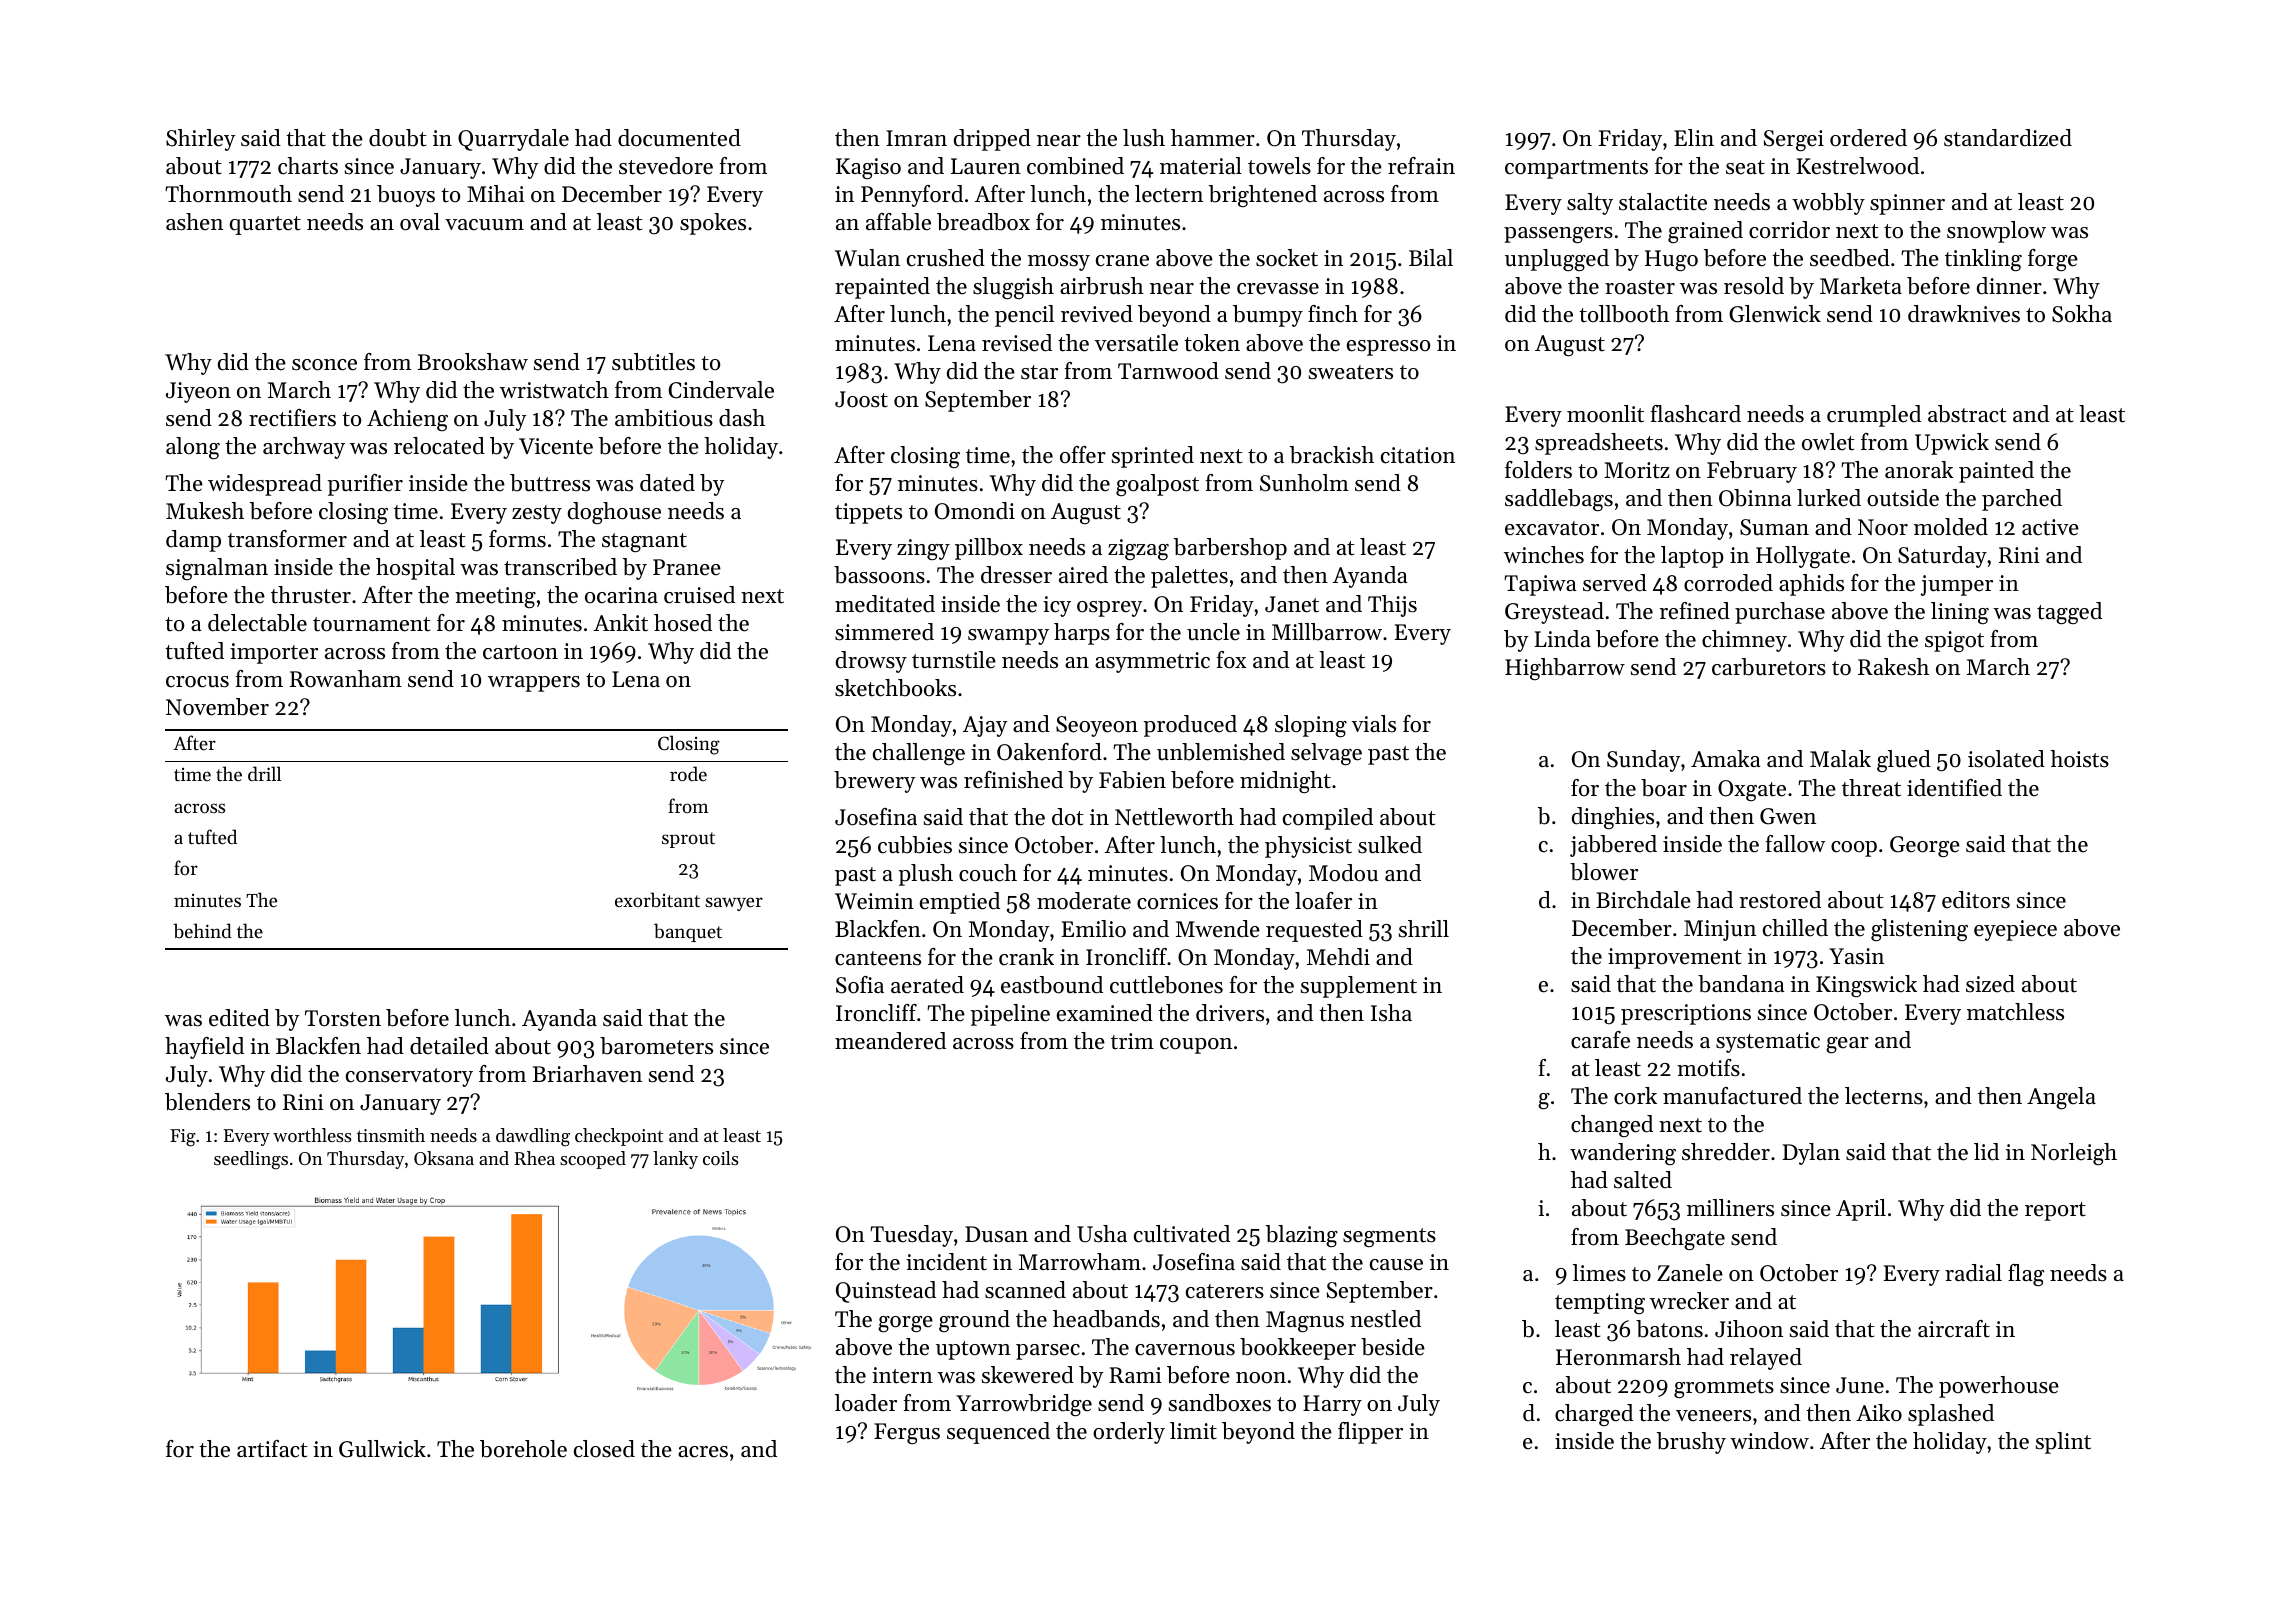  What do you see at coordinates (867, 258) in the document?
I see `Wulan` at bounding box center [867, 258].
